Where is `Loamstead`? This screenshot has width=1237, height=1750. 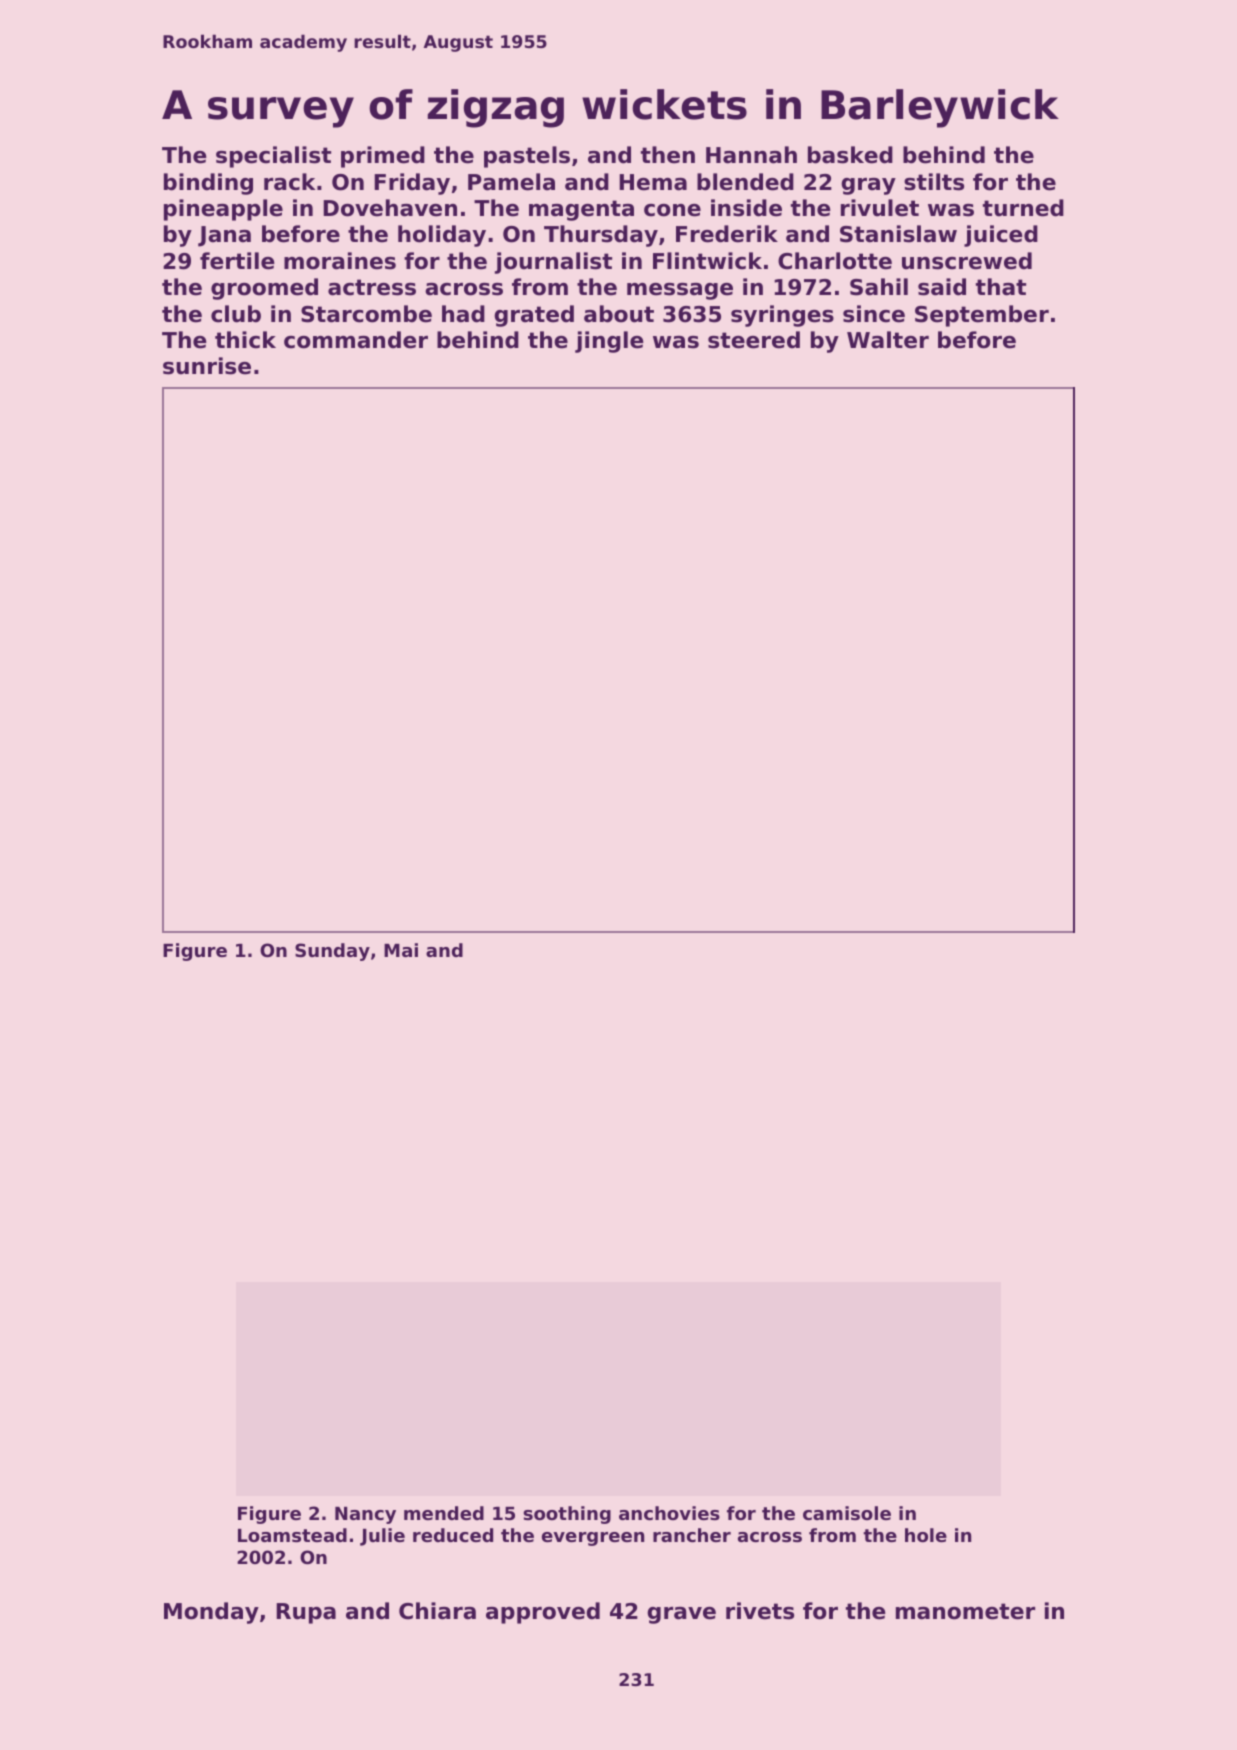 Loamstead is located at coordinates (292, 1535).
